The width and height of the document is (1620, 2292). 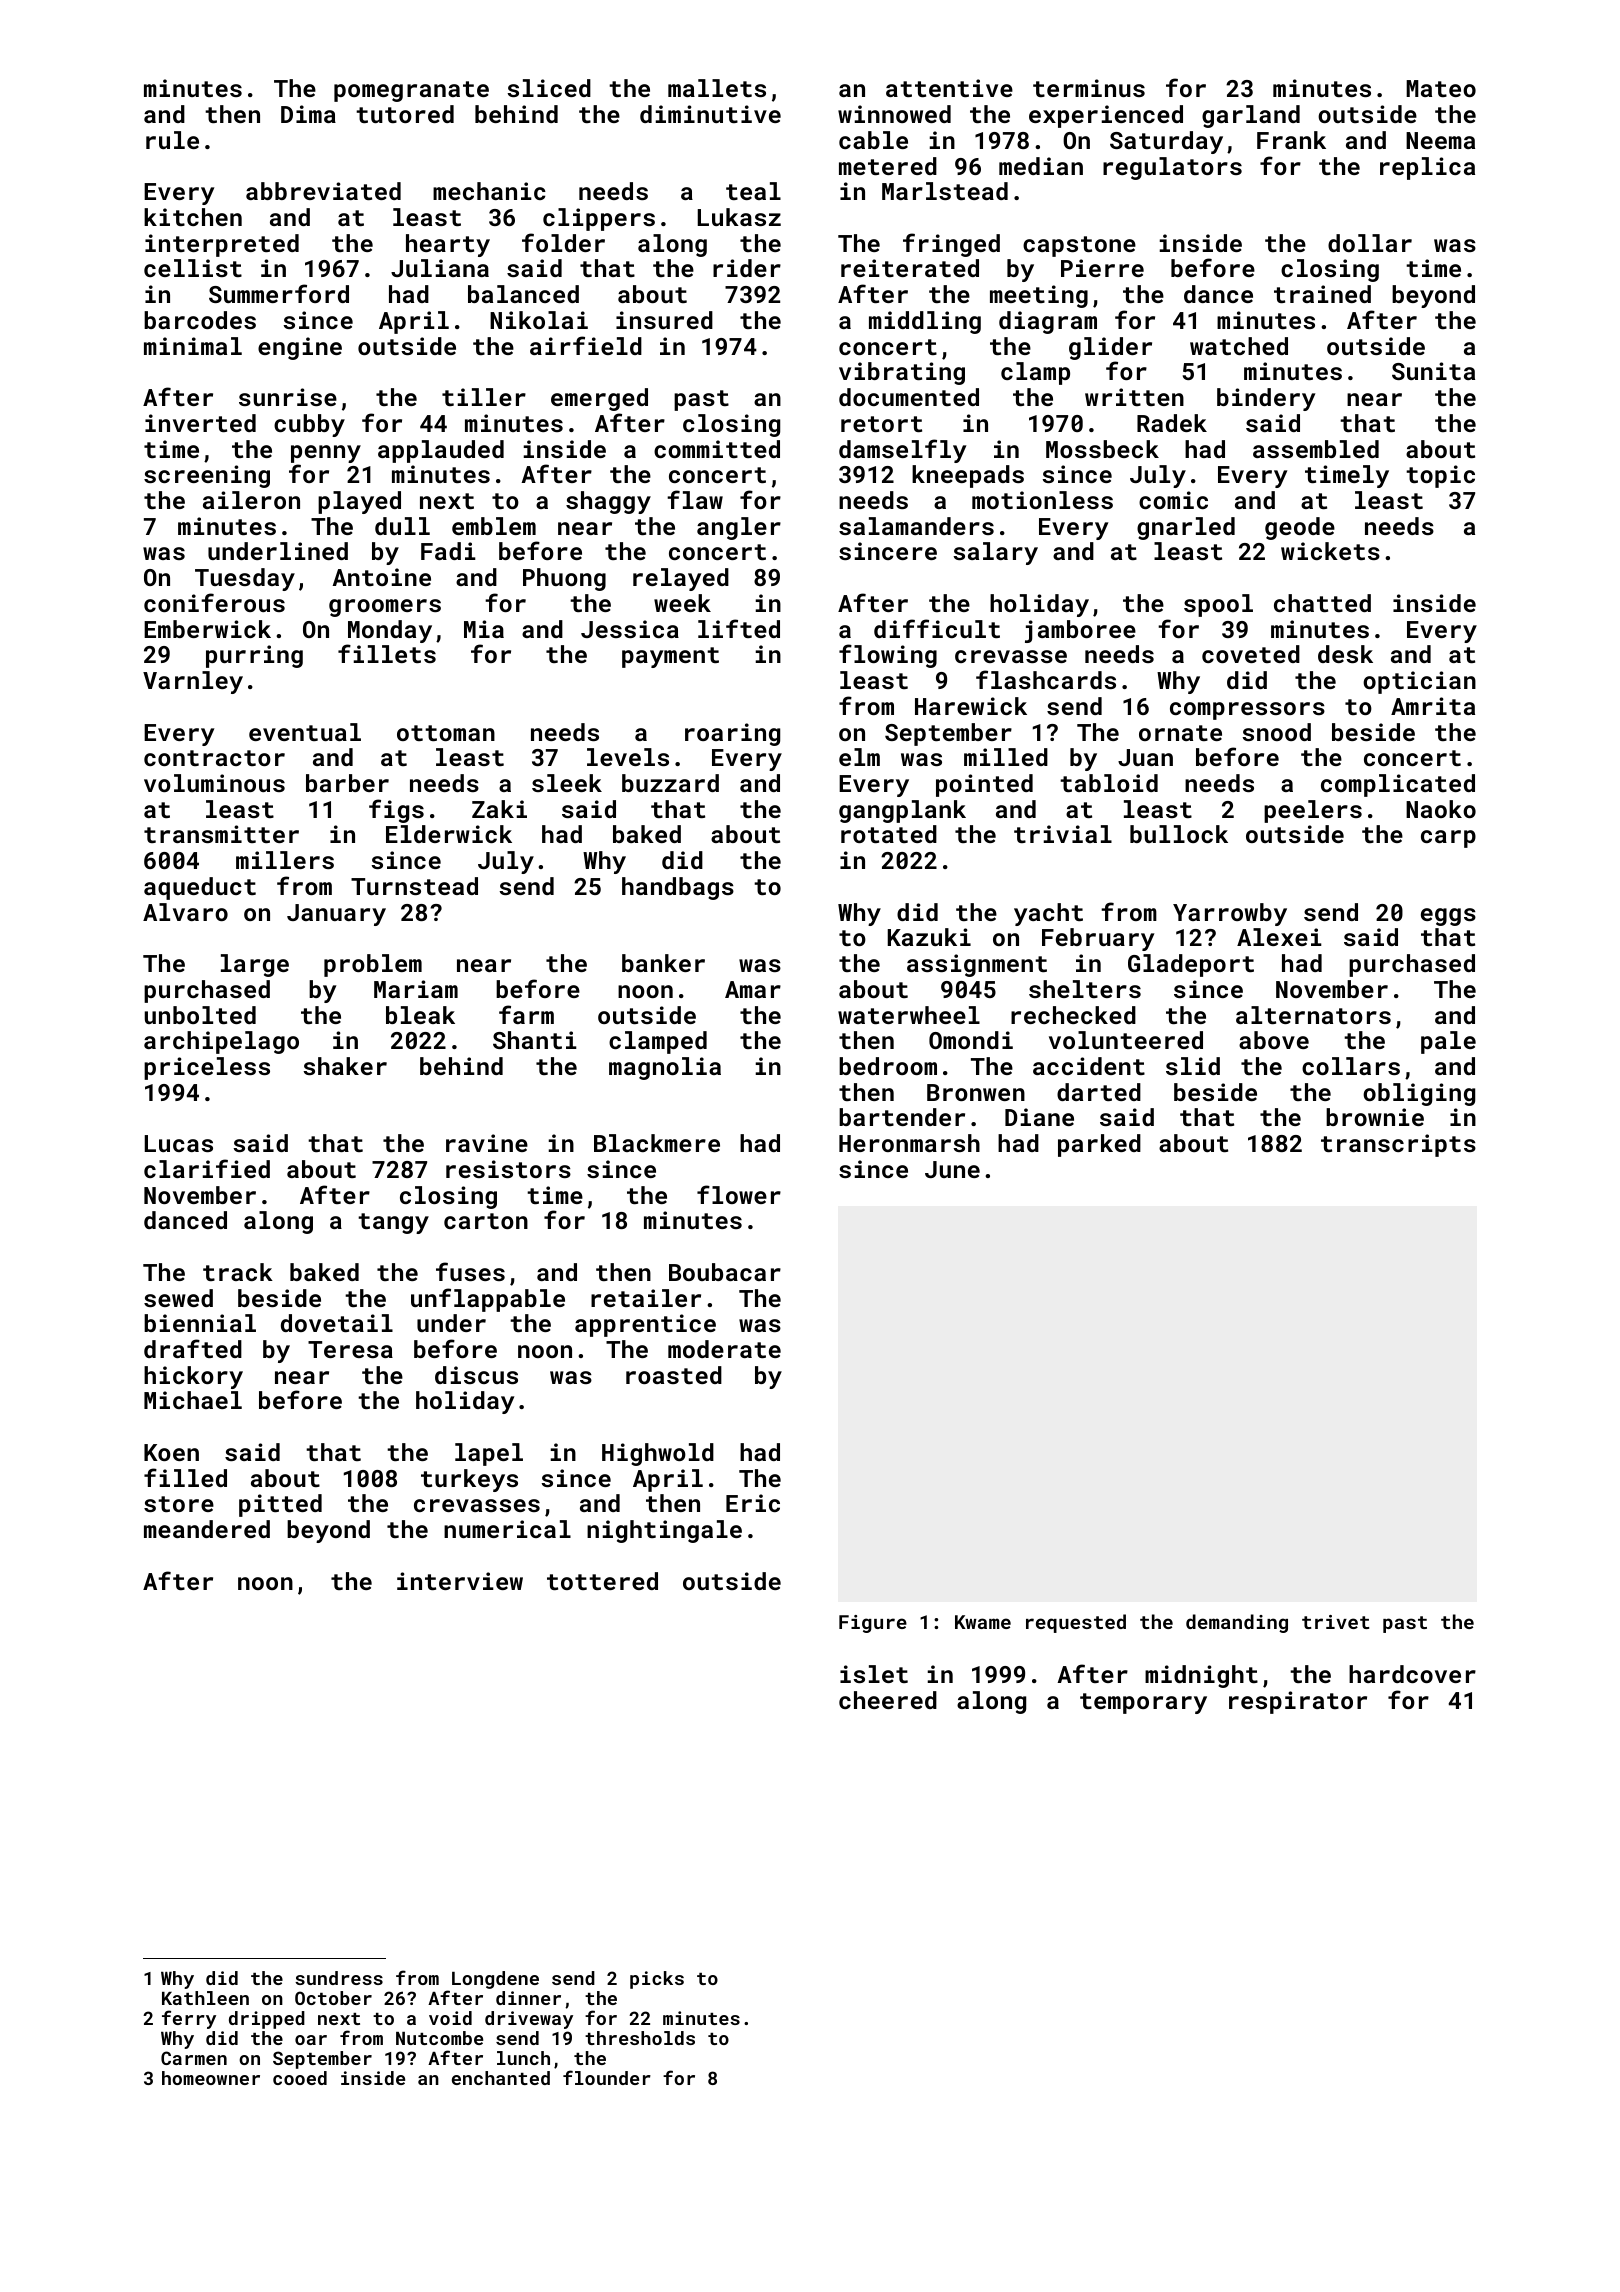 I want to click on Bronwen, so click(x=976, y=1092).
